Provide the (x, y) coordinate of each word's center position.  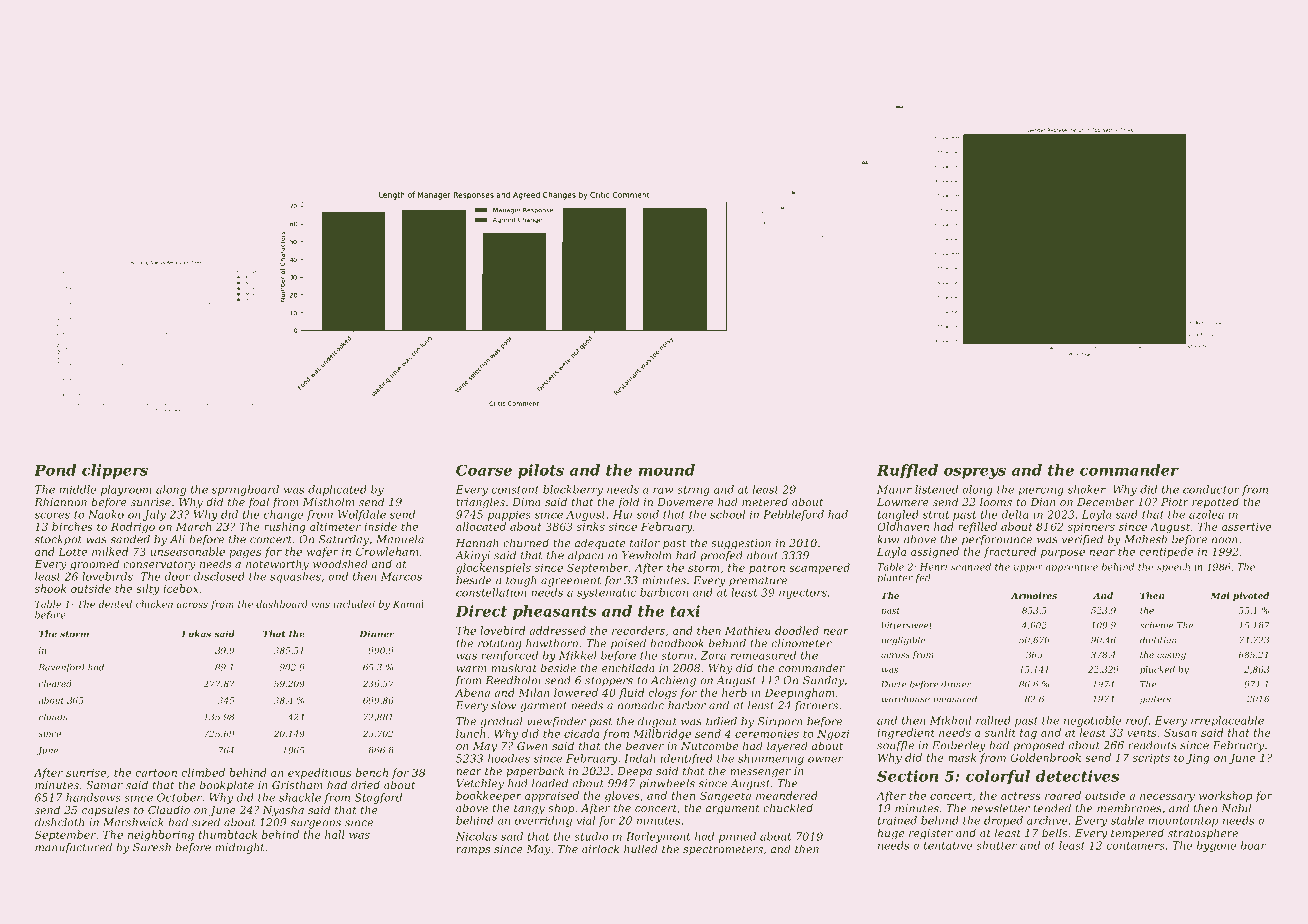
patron (767, 569)
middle (77, 489)
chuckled (788, 807)
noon (1225, 540)
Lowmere (903, 502)
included (354, 604)
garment (543, 707)
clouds (53, 717)
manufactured (73, 848)
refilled (977, 527)
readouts (1152, 745)
